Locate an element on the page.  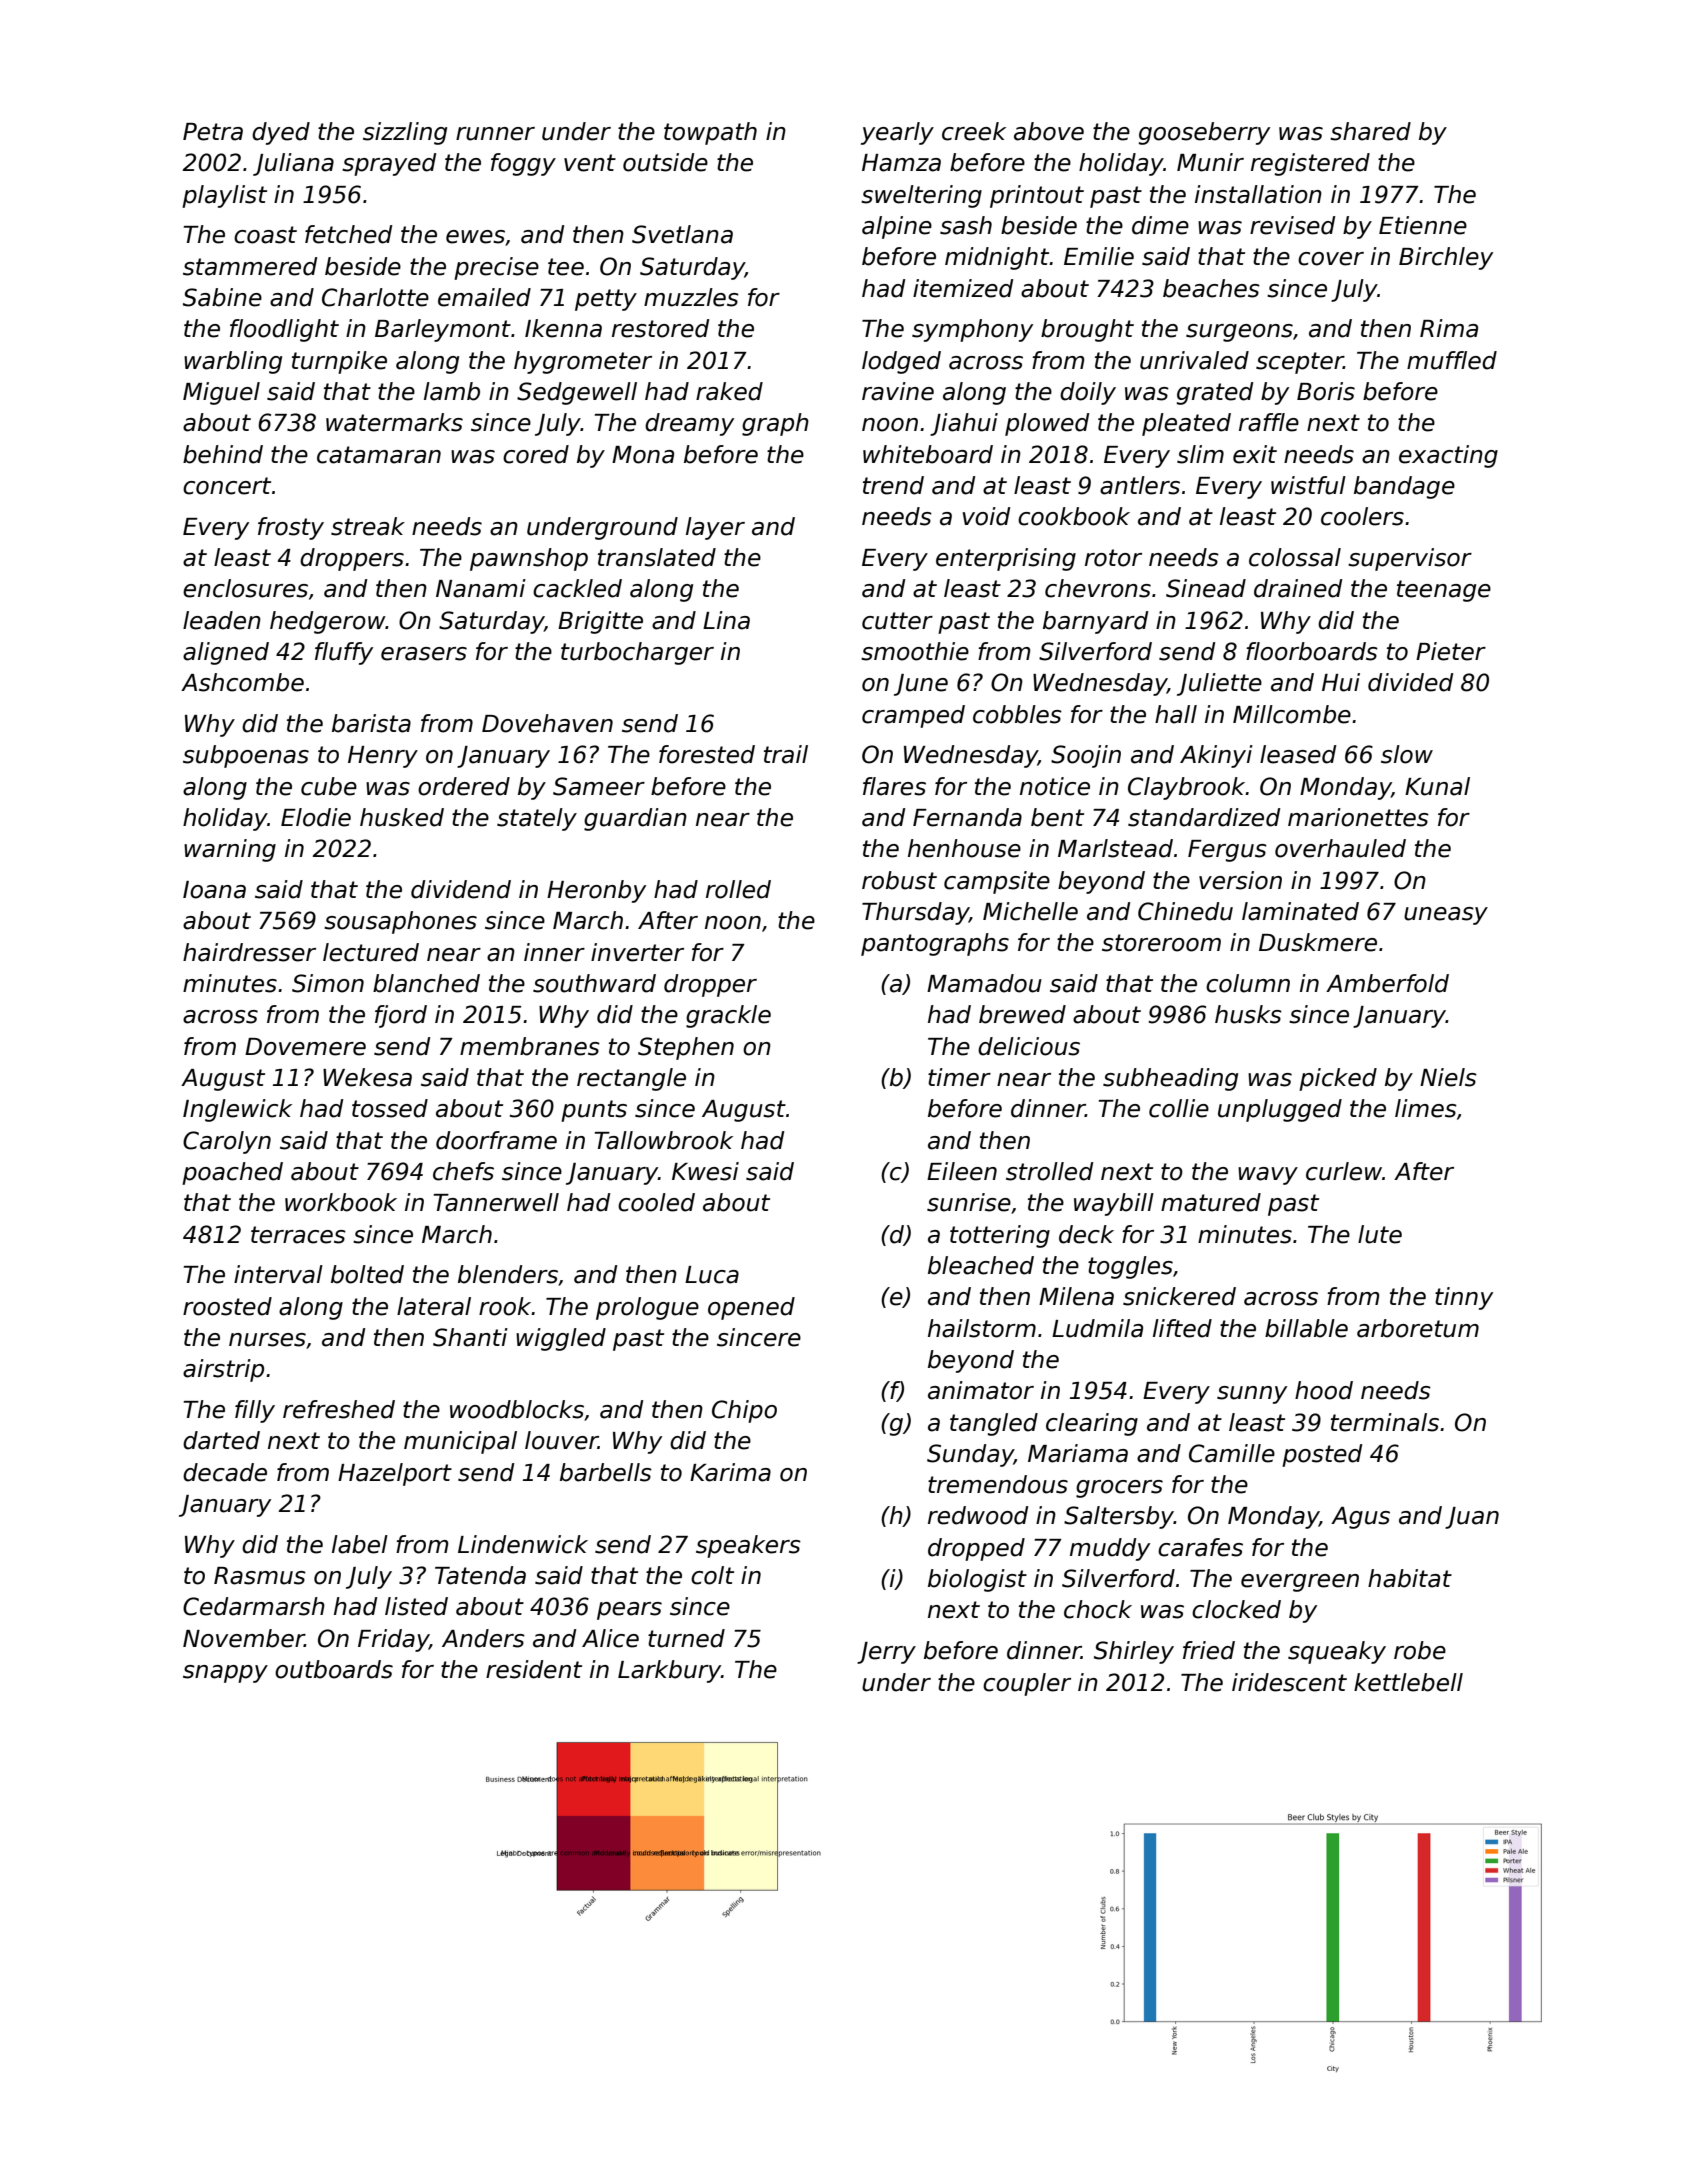
Milena is located at coordinates (1076, 1296).
